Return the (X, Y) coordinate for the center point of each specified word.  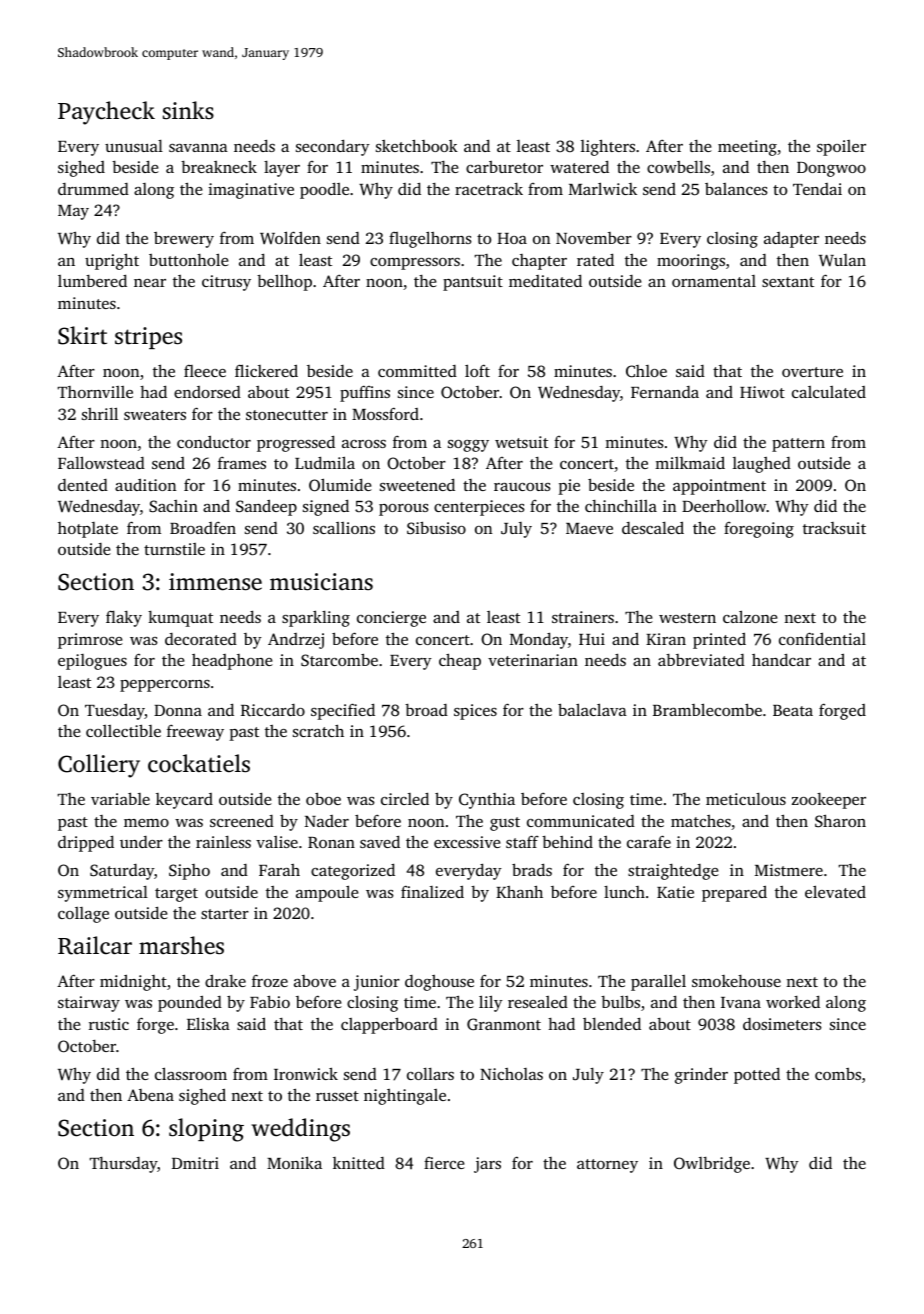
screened (242, 821)
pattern (798, 445)
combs (838, 1074)
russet (337, 1096)
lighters (608, 147)
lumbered (92, 280)
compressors (415, 264)
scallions (344, 528)
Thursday (123, 1165)
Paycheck (106, 113)
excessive (467, 842)
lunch (624, 892)
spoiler (841, 148)
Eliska (208, 1023)
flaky (124, 618)
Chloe (646, 371)
